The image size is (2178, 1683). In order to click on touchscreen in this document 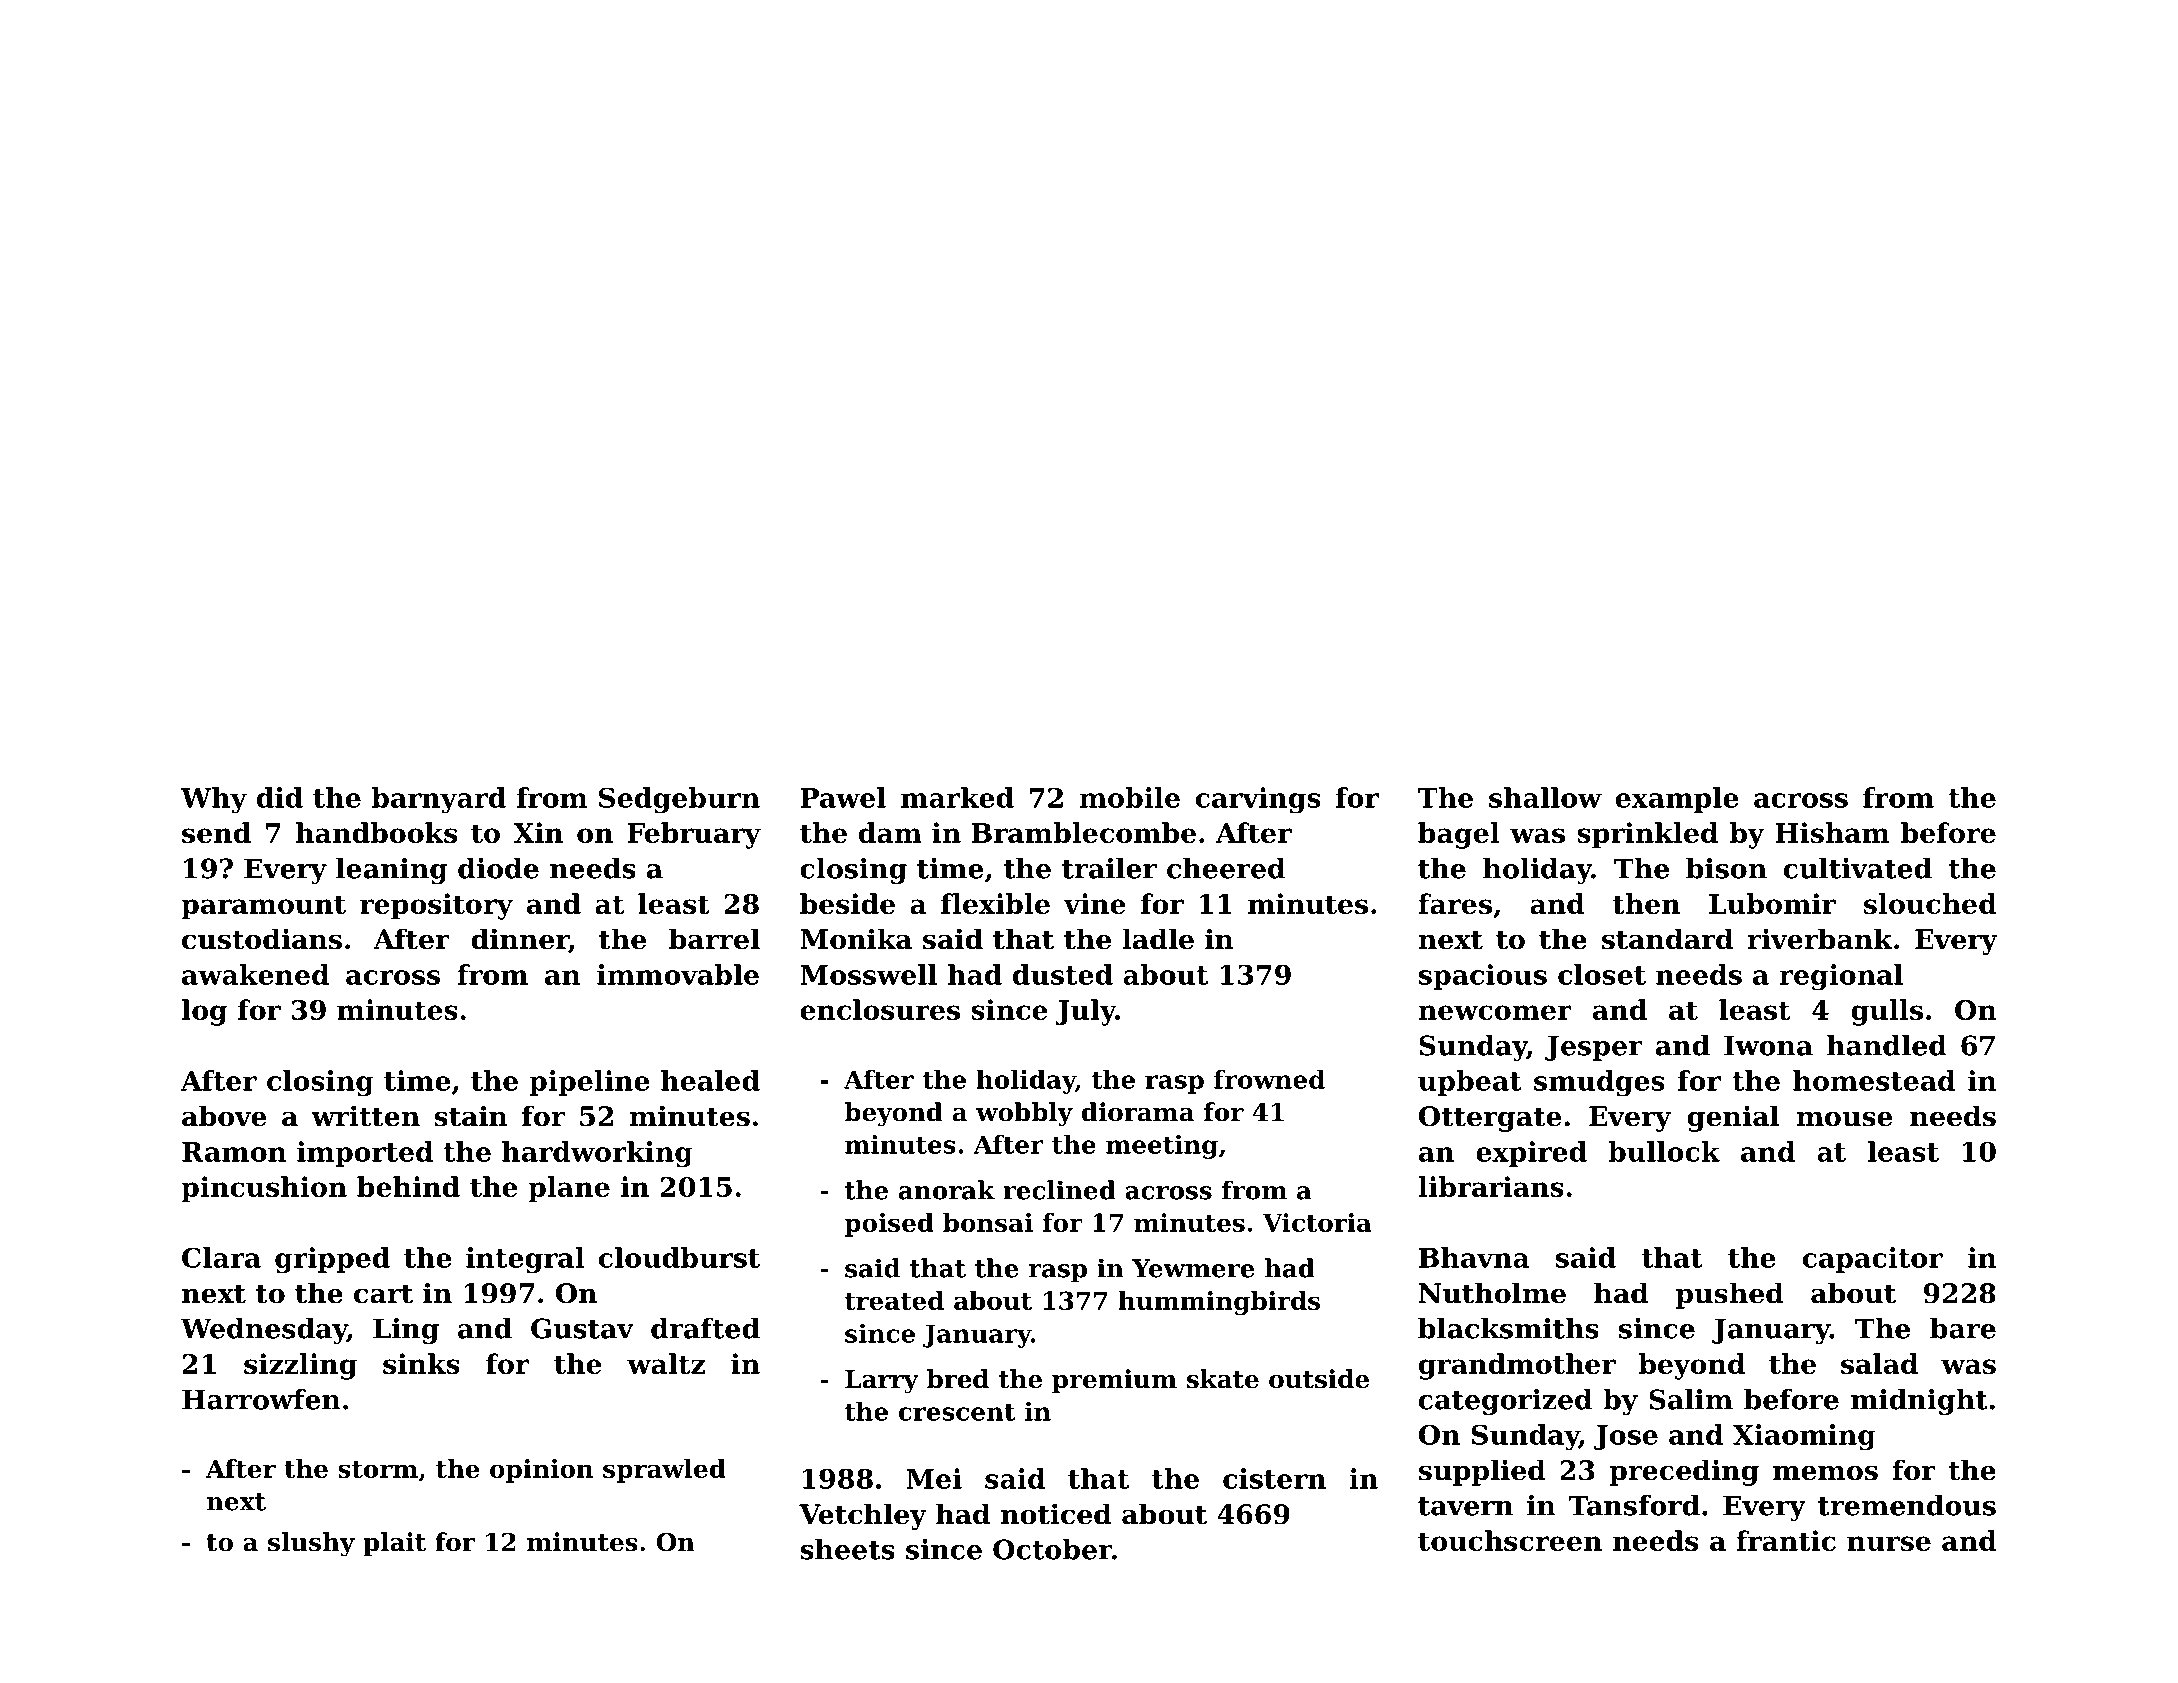, I will do `click(1510, 1540)`.
